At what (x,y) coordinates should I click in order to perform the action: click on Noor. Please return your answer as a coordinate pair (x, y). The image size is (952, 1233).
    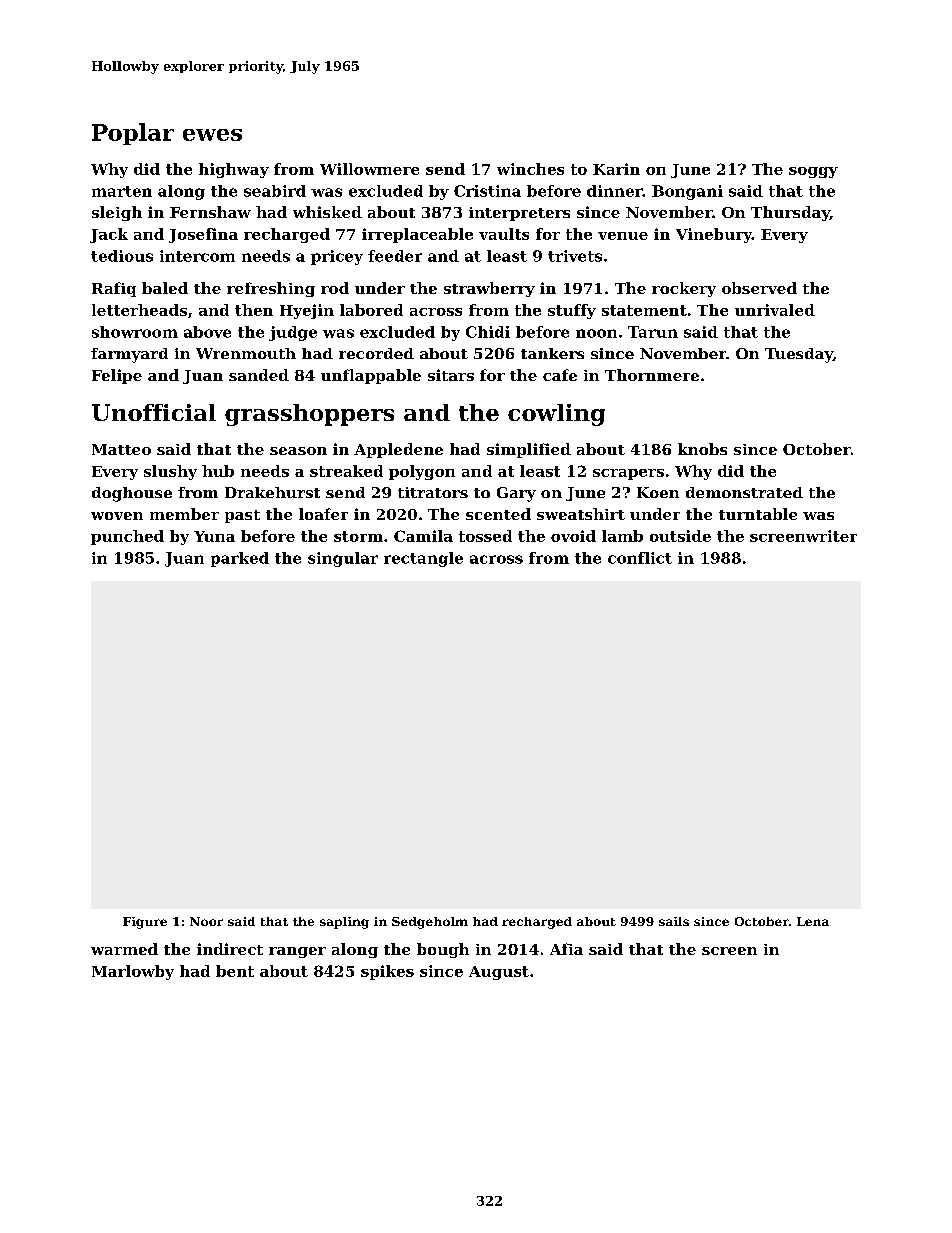
    Looking at the image, I should click on (206, 921).
